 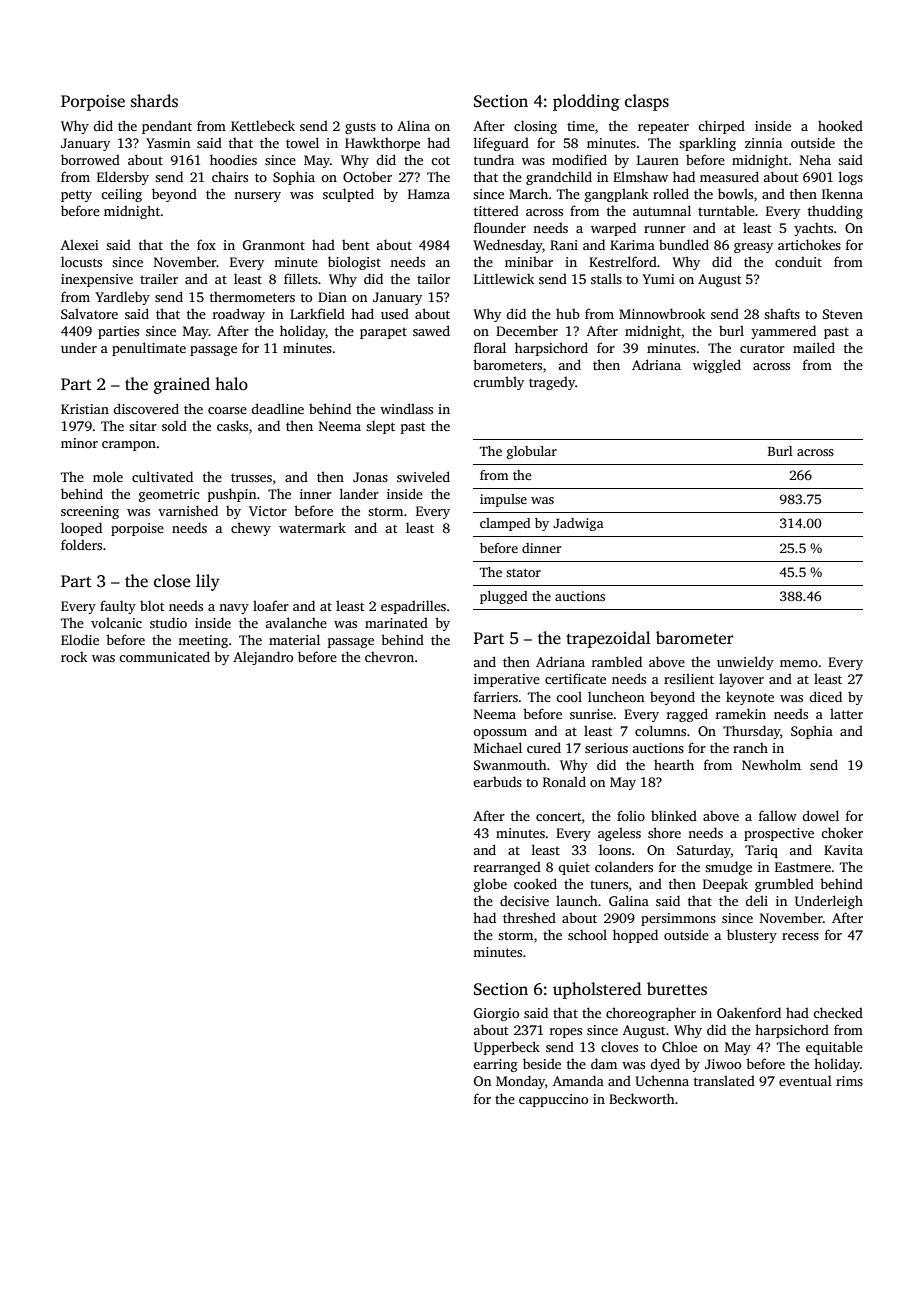 I want to click on checked, so click(x=838, y=1012).
